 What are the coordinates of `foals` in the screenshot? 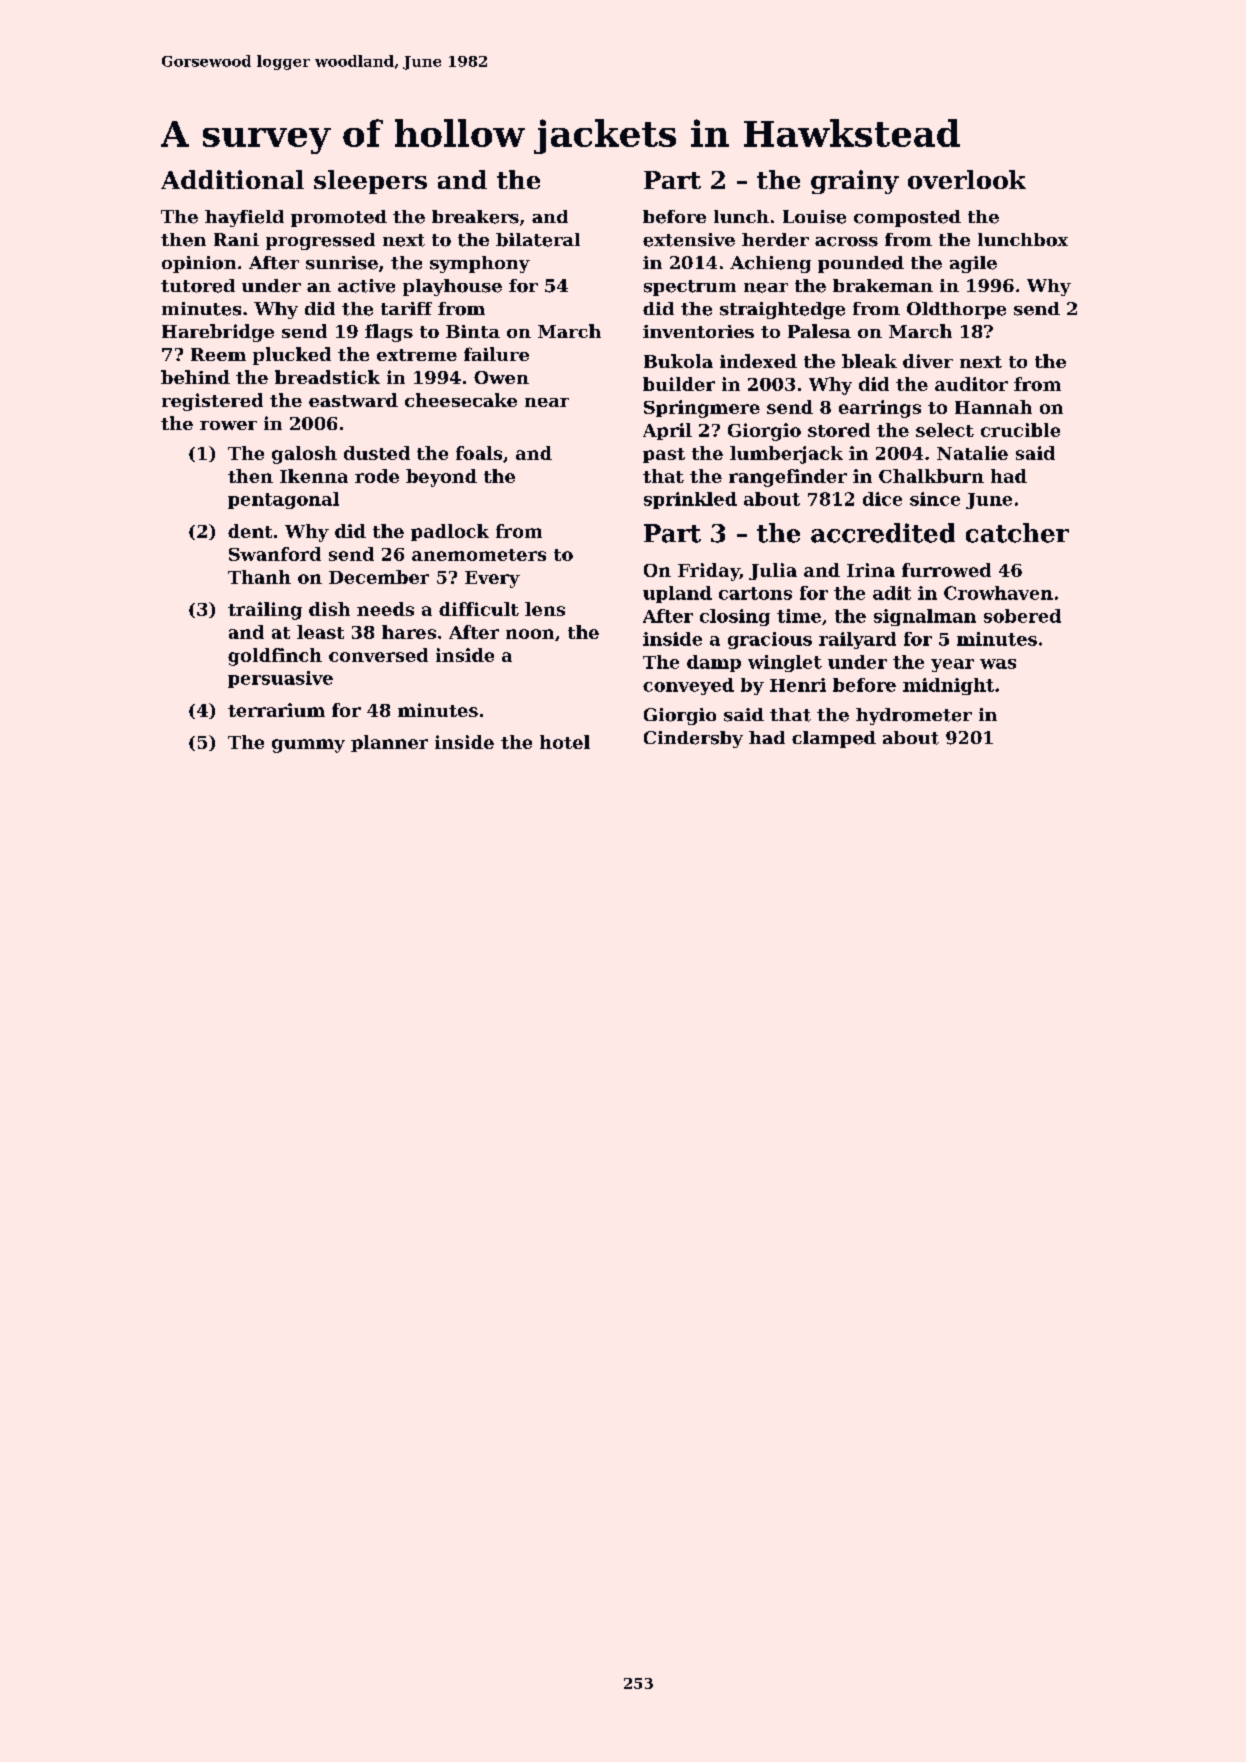 It's located at (479, 453).
